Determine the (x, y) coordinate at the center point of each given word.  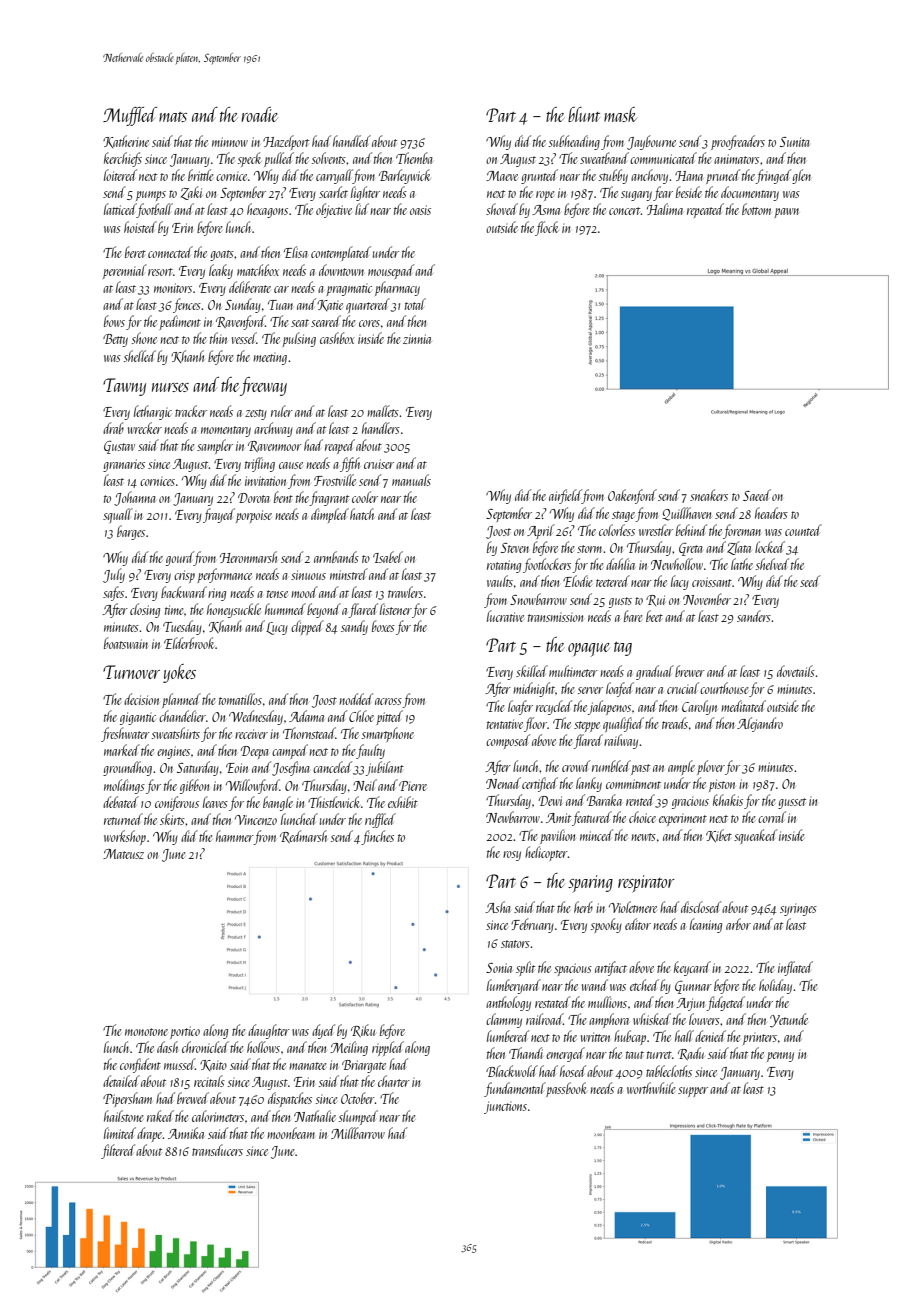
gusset (792, 803)
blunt (584, 114)
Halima (665, 209)
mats (173, 117)
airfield (565, 496)
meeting (270, 359)
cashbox (337, 338)
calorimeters (218, 1116)
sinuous (308, 575)
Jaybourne (651, 142)
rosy (512, 856)
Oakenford (632, 496)
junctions (505, 1107)
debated (121, 802)
